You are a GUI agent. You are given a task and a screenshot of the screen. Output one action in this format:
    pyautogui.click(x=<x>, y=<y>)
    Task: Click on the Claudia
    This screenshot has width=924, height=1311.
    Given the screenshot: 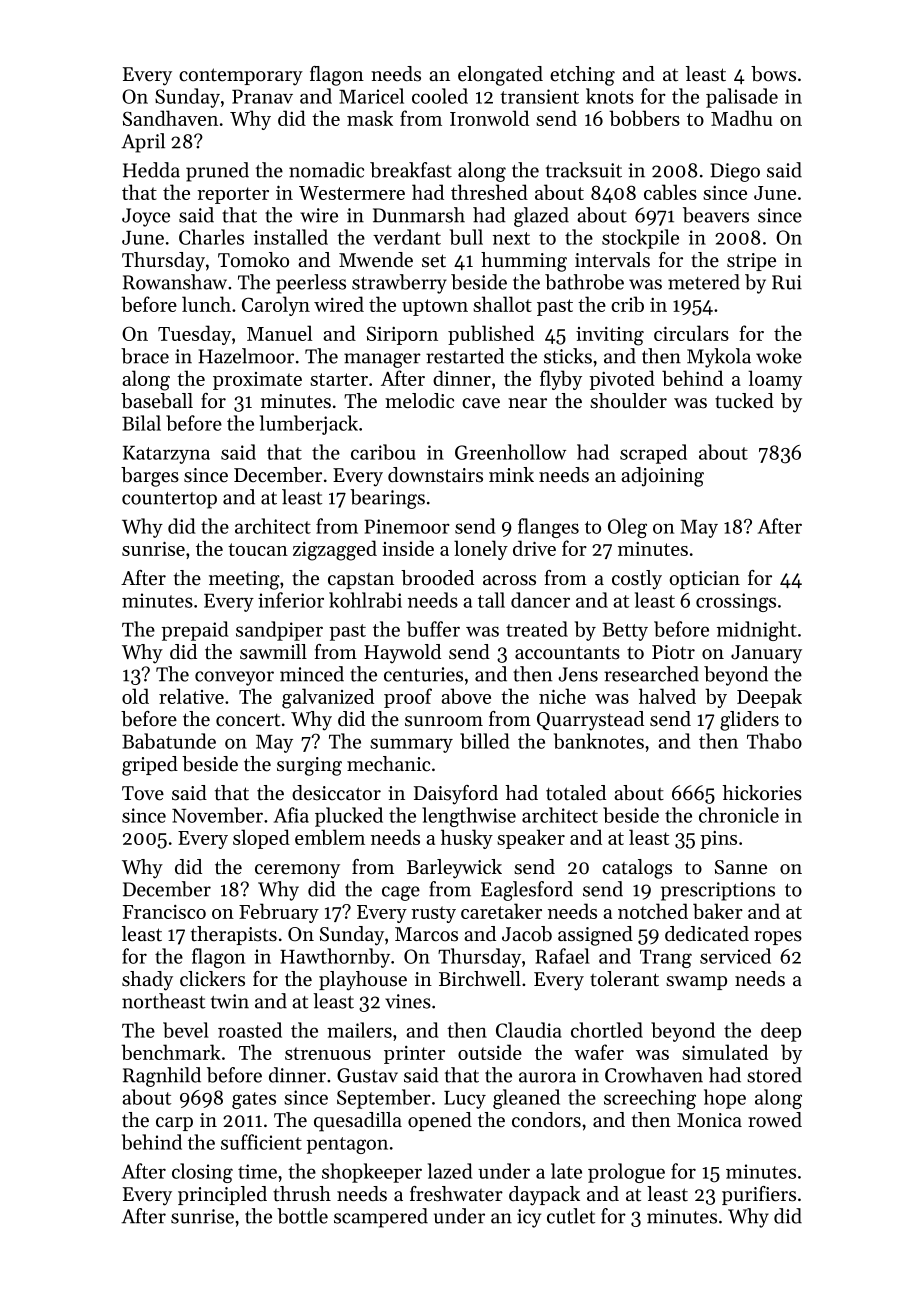 What is the action you would take?
    pyautogui.click(x=529, y=1030)
